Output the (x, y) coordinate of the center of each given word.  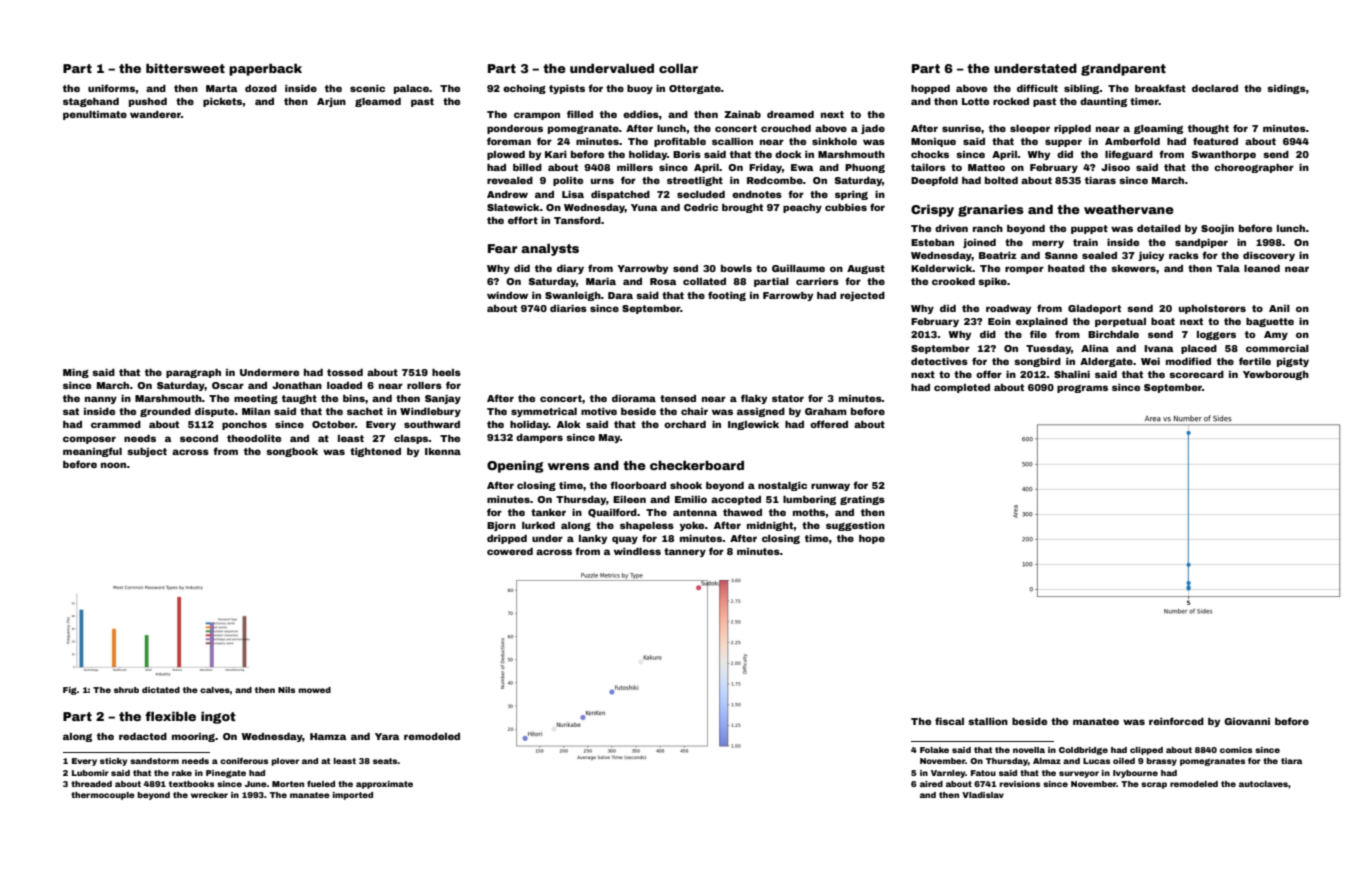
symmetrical (544, 412)
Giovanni (1247, 721)
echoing (524, 89)
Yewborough (1276, 375)
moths (809, 512)
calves (215, 690)
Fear (503, 248)
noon (113, 465)
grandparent (1123, 70)
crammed (116, 424)
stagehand (91, 102)
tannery (685, 552)
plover (285, 762)
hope (872, 539)
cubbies (846, 207)
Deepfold (934, 181)
